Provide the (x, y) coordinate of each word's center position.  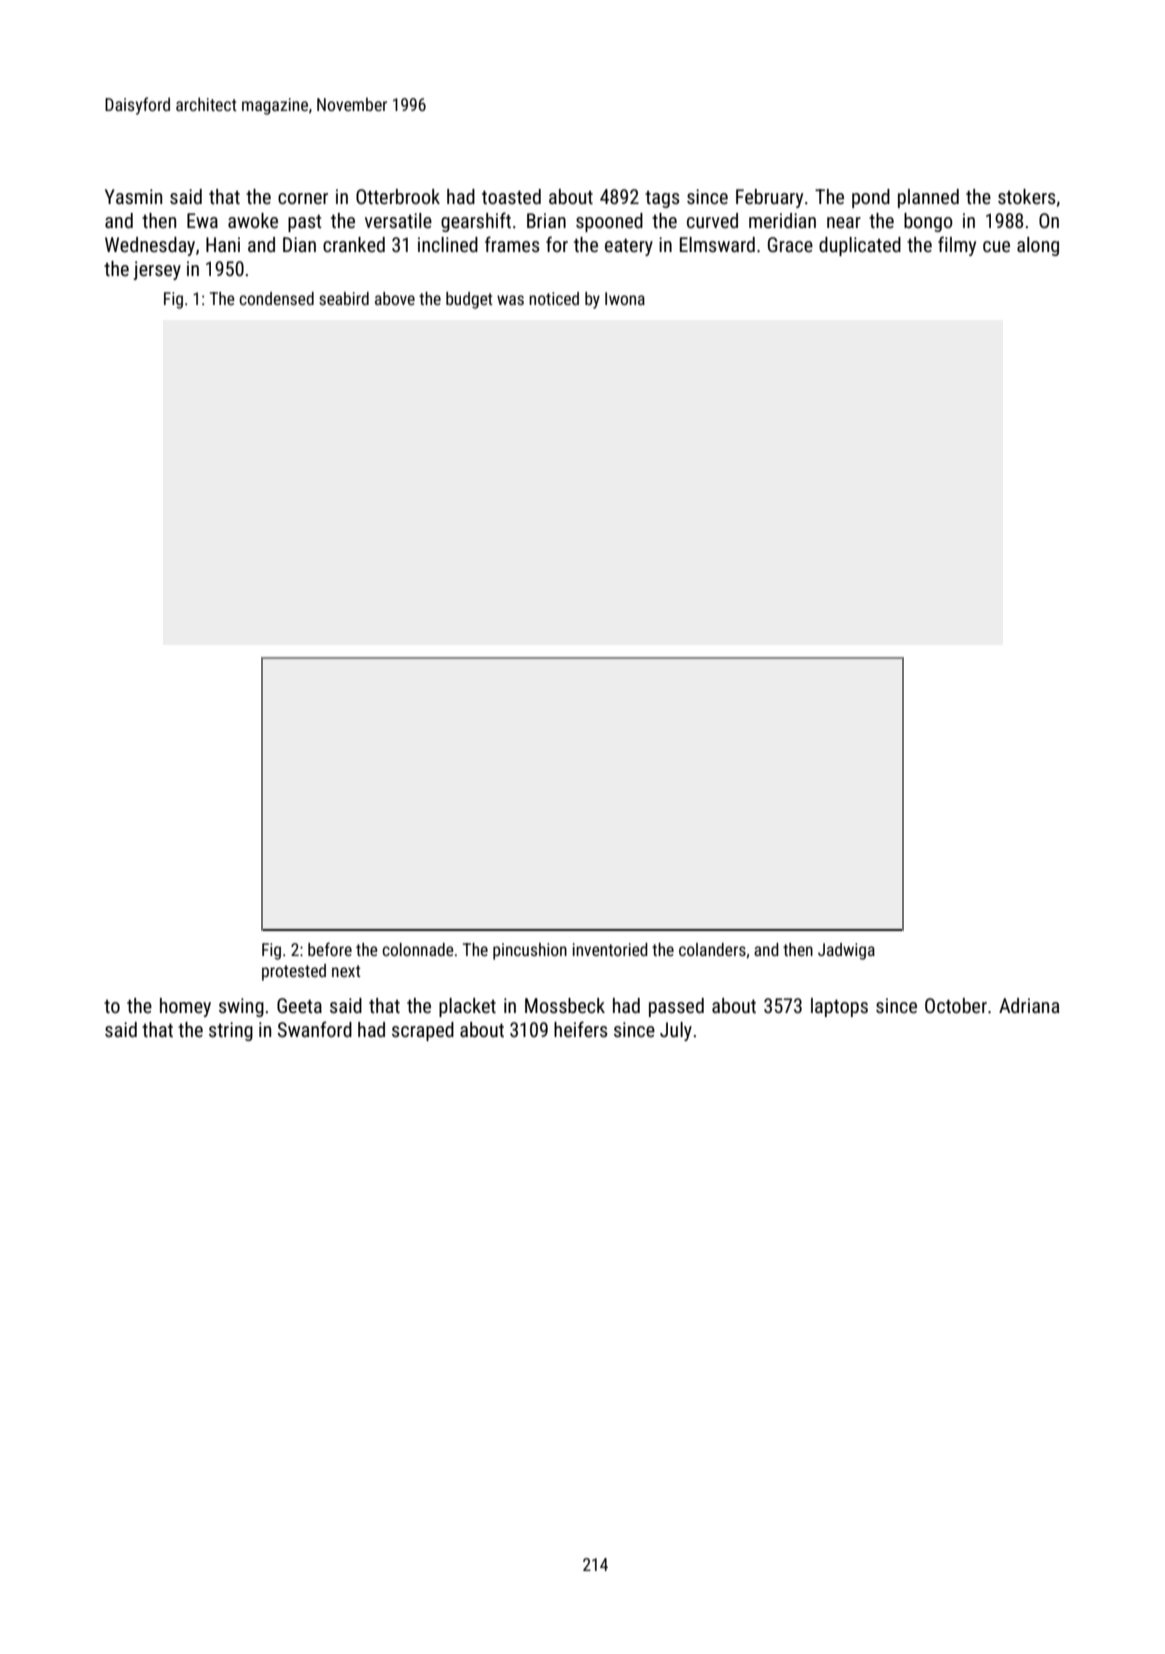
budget (469, 300)
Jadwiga (846, 951)
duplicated (860, 246)
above (395, 298)
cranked (354, 244)
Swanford (315, 1029)
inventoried (610, 949)
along (1038, 246)
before (330, 949)
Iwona (625, 298)
